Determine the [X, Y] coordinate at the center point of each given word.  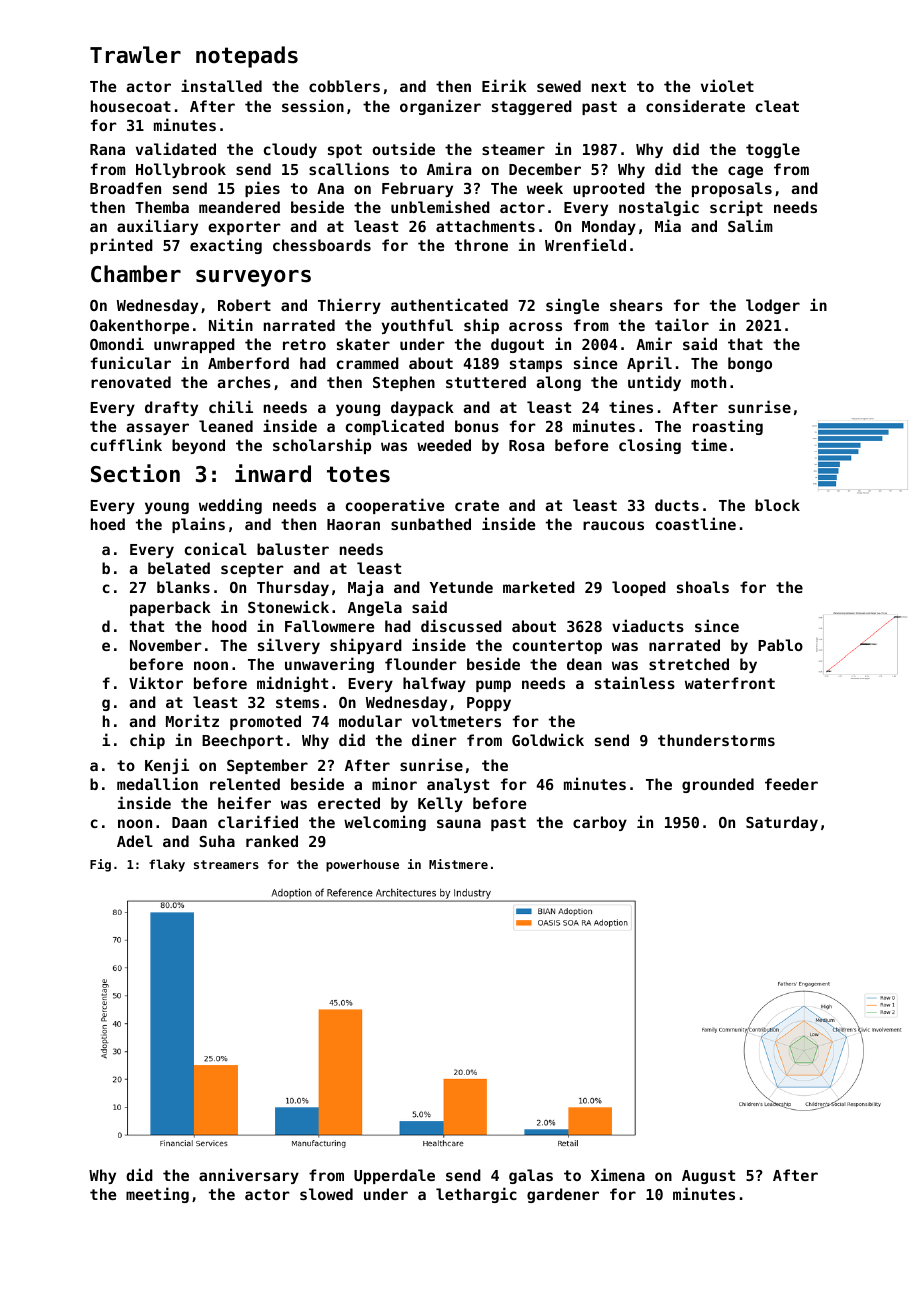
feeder [791, 784]
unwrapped [194, 345]
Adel [135, 841]
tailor [682, 324]
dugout [517, 345]
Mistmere [458, 864]
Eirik [504, 85]
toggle [773, 150]
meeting [157, 1195]
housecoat [131, 106]
